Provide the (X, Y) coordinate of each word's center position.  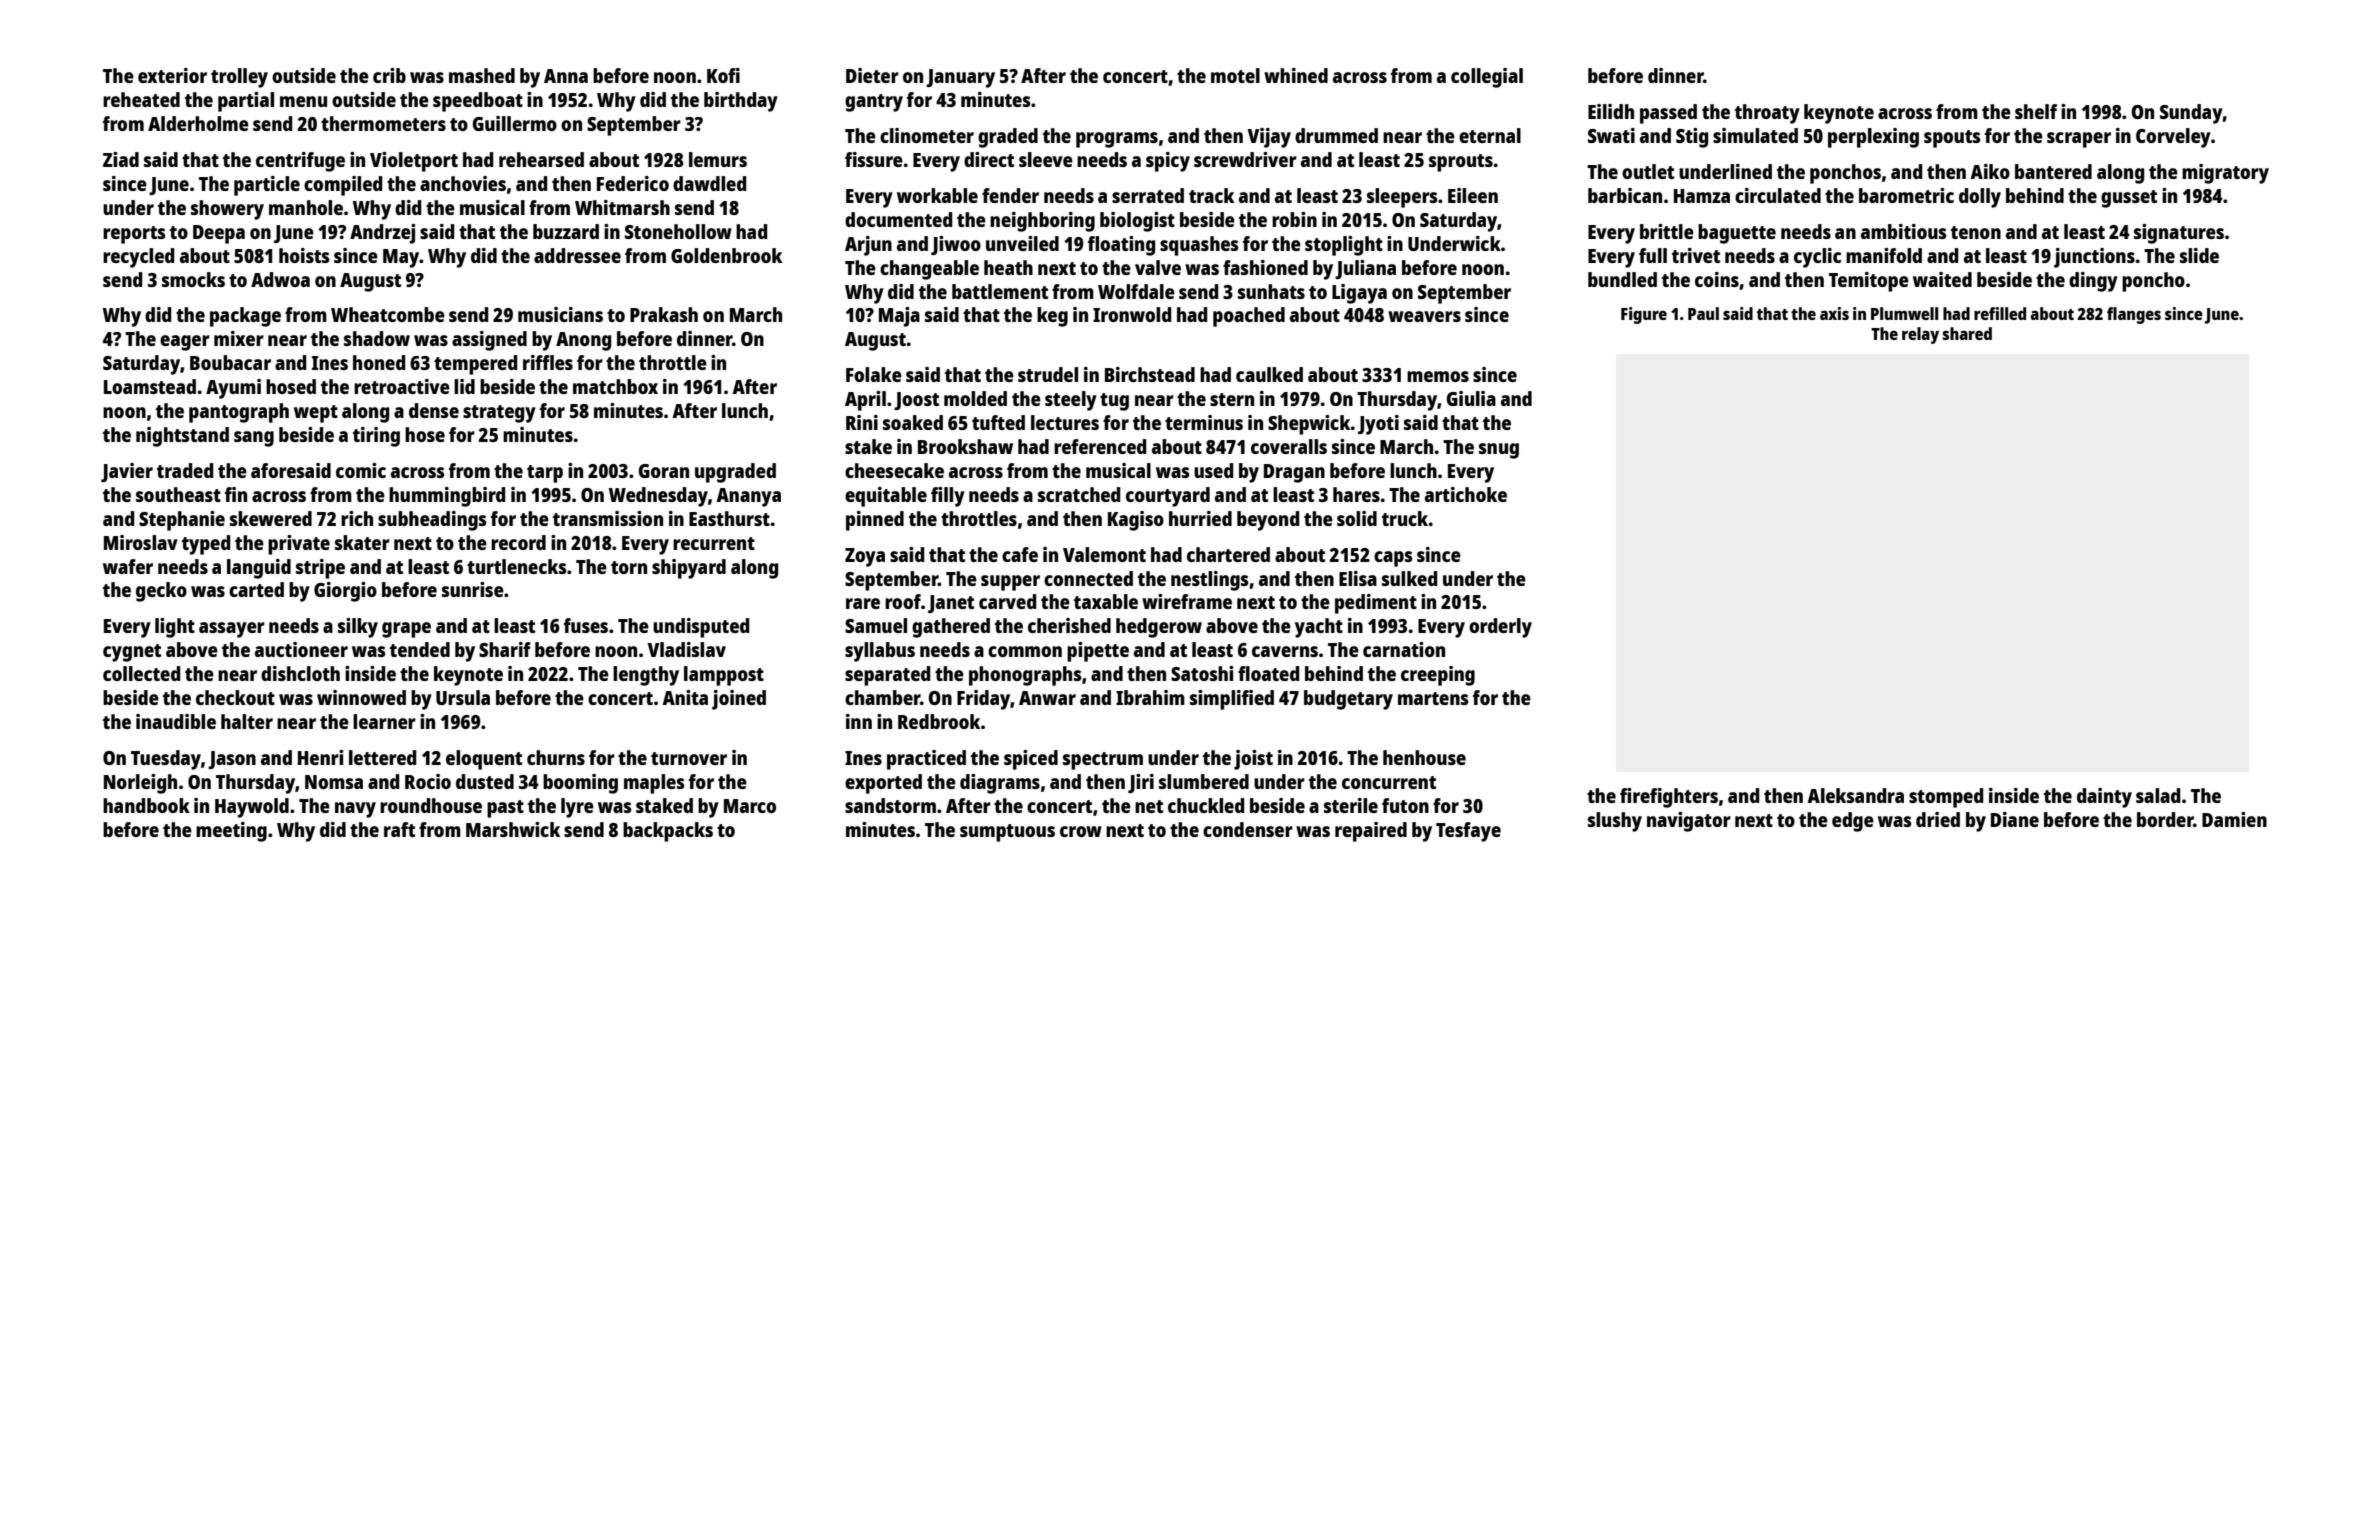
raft (399, 829)
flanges (2134, 315)
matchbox (615, 386)
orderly (1500, 628)
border (2165, 819)
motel (1235, 75)
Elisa (1358, 578)
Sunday (2191, 114)
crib (389, 75)
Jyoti (1378, 425)
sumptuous (1007, 833)
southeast (178, 494)
